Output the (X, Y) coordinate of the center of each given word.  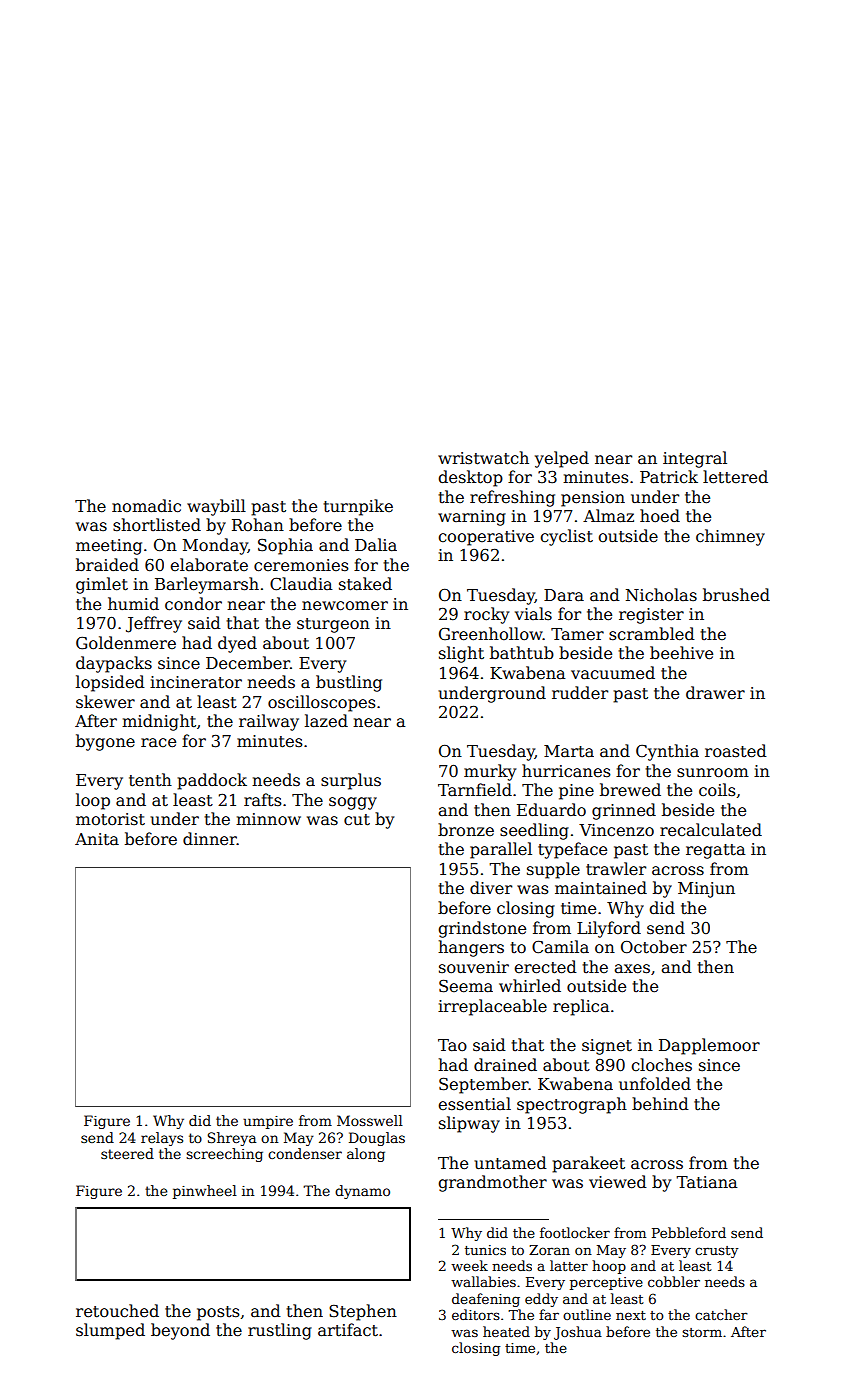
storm (702, 1332)
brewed (630, 790)
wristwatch (483, 458)
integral (695, 459)
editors (476, 1314)
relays (162, 1139)
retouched (117, 1311)
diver (491, 888)
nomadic (146, 506)
